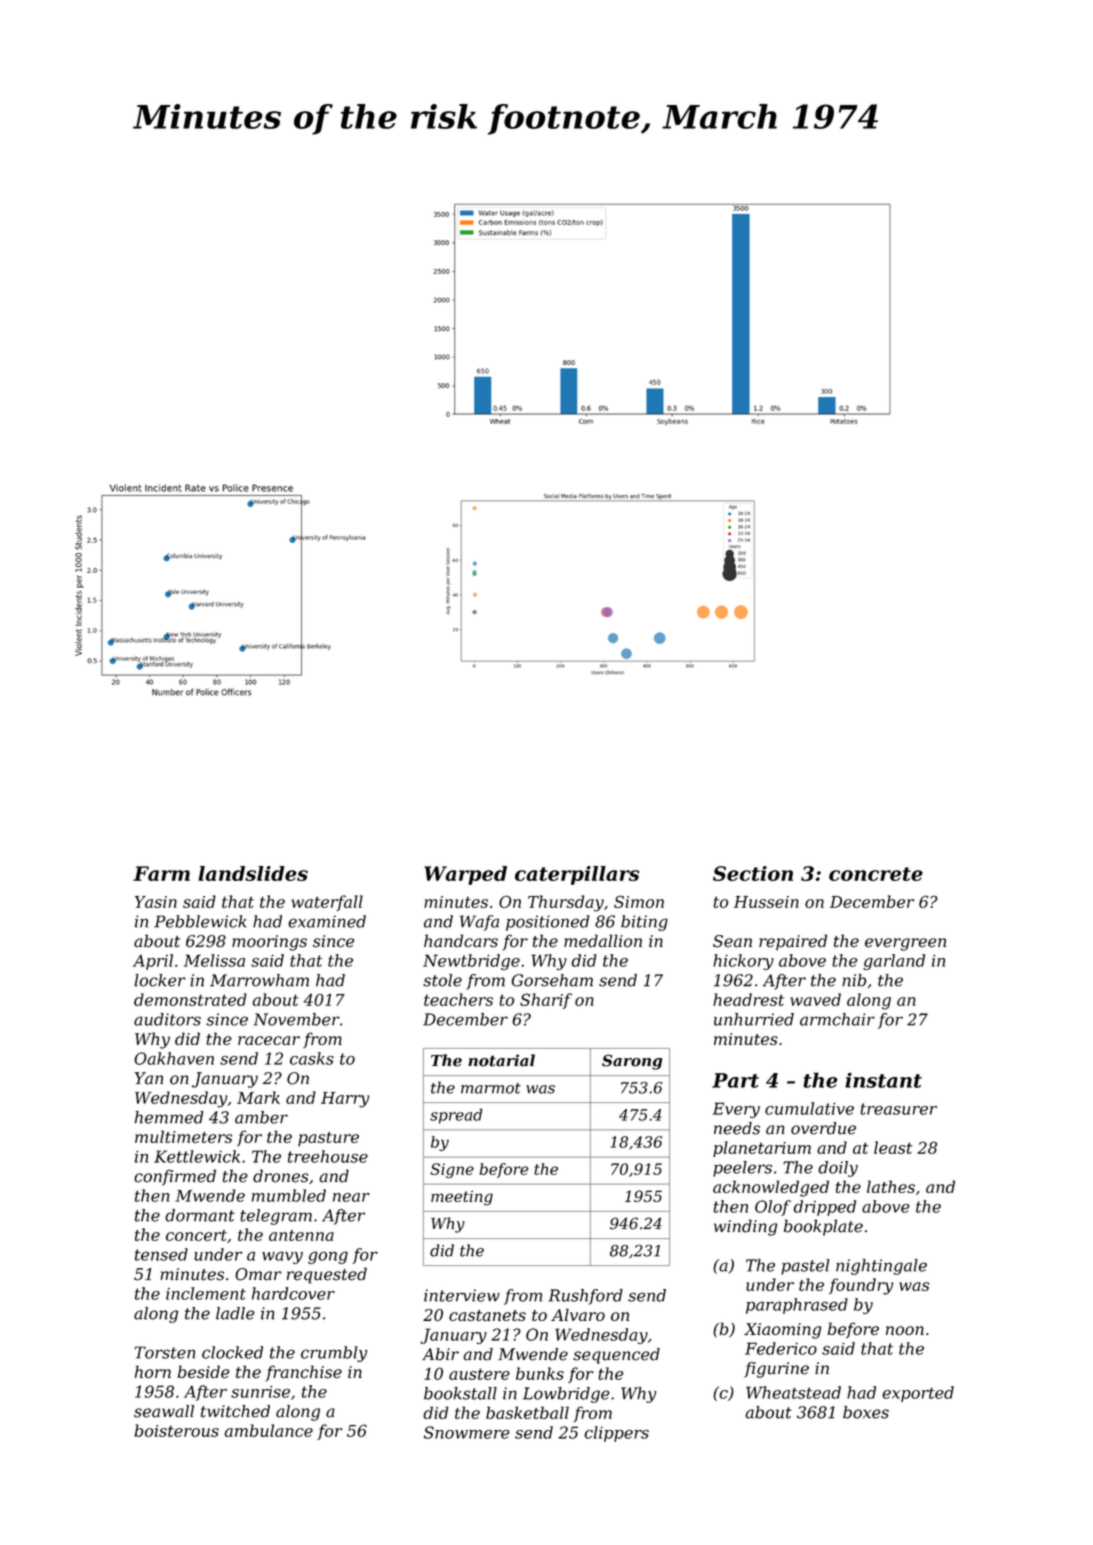 This image has height=1545, width=1093. I want to click on landslides, so click(253, 873).
